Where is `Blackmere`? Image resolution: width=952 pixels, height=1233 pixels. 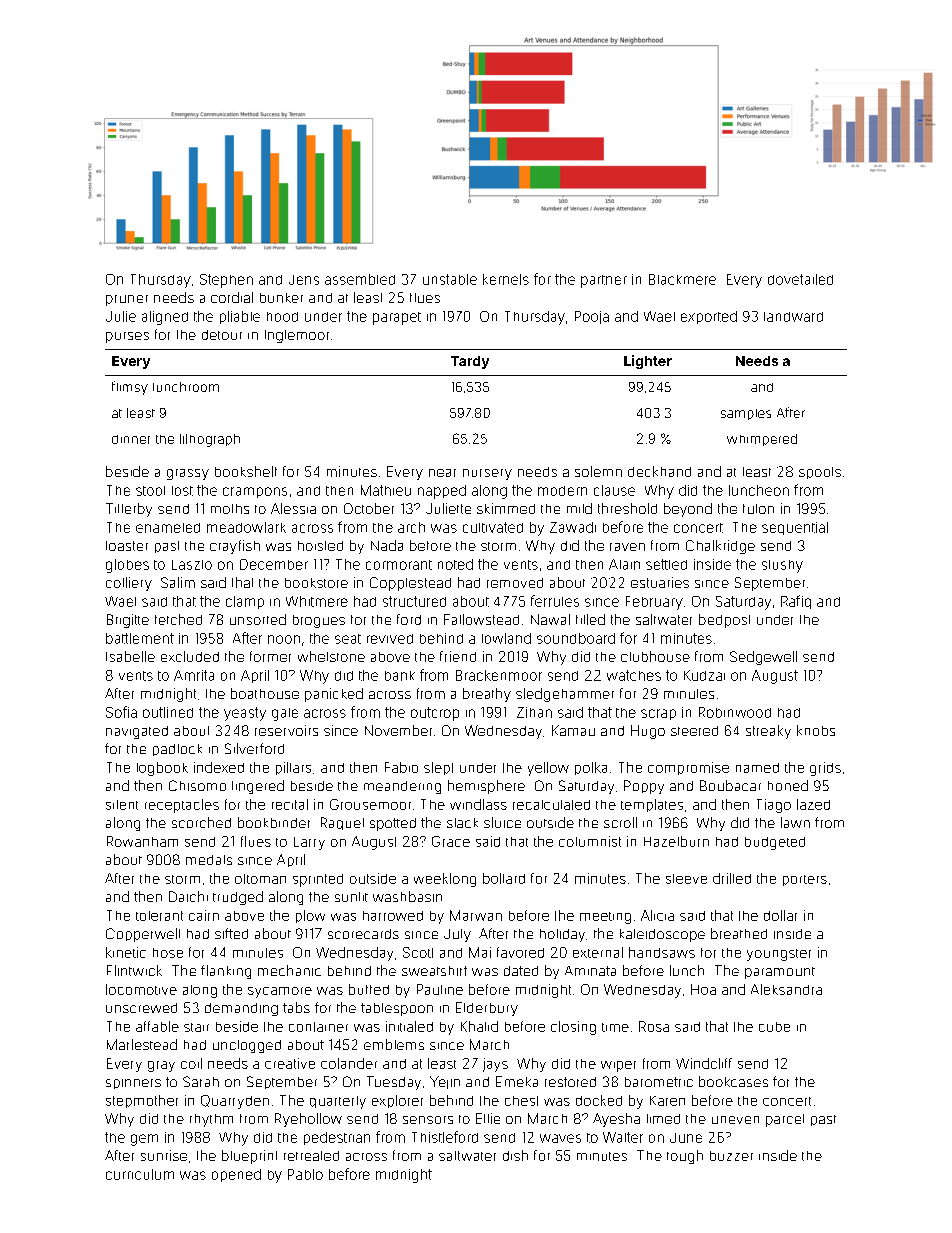 Blackmere is located at coordinates (682, 279).
